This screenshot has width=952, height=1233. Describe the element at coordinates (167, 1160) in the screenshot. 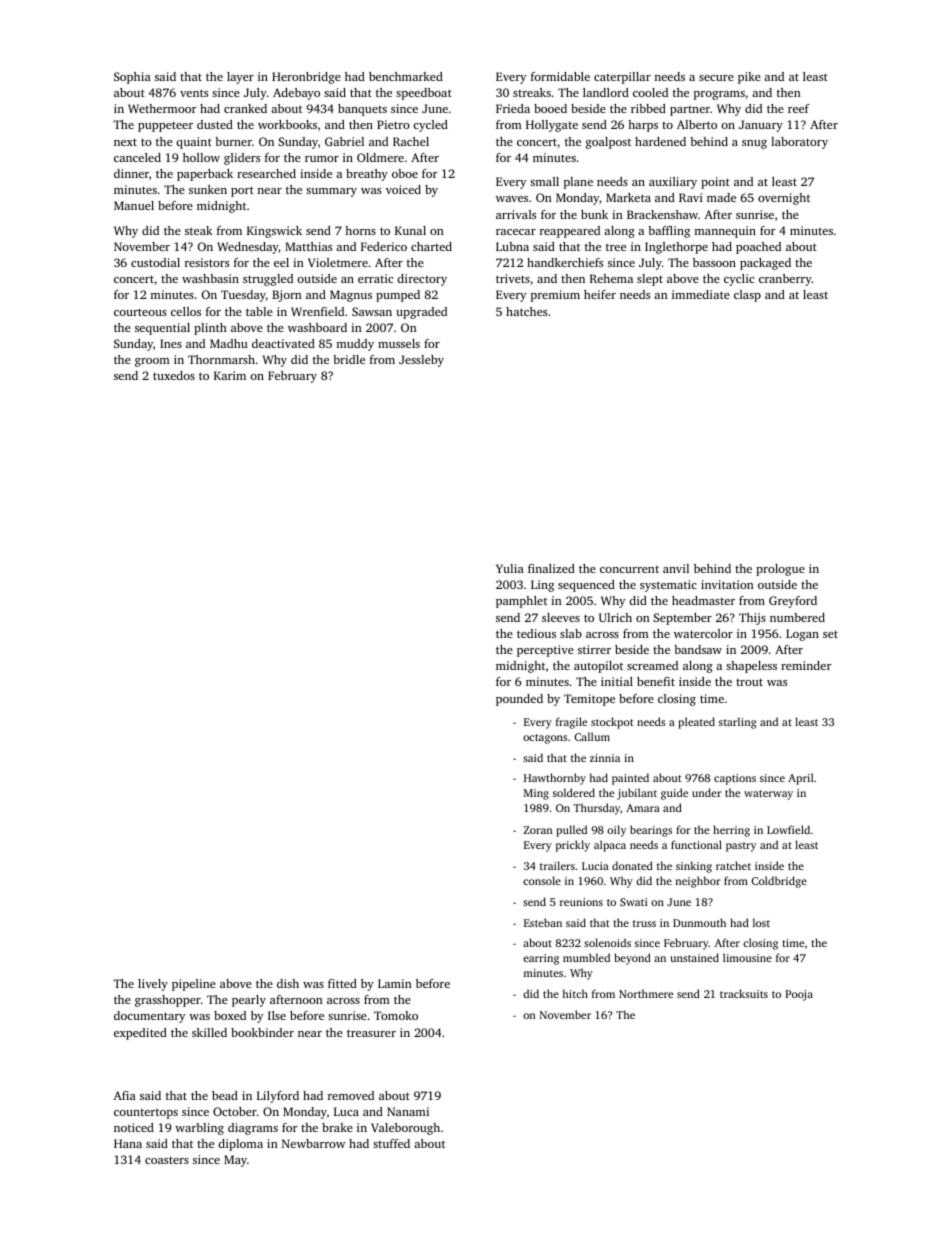

I see `coasters` at that location.
